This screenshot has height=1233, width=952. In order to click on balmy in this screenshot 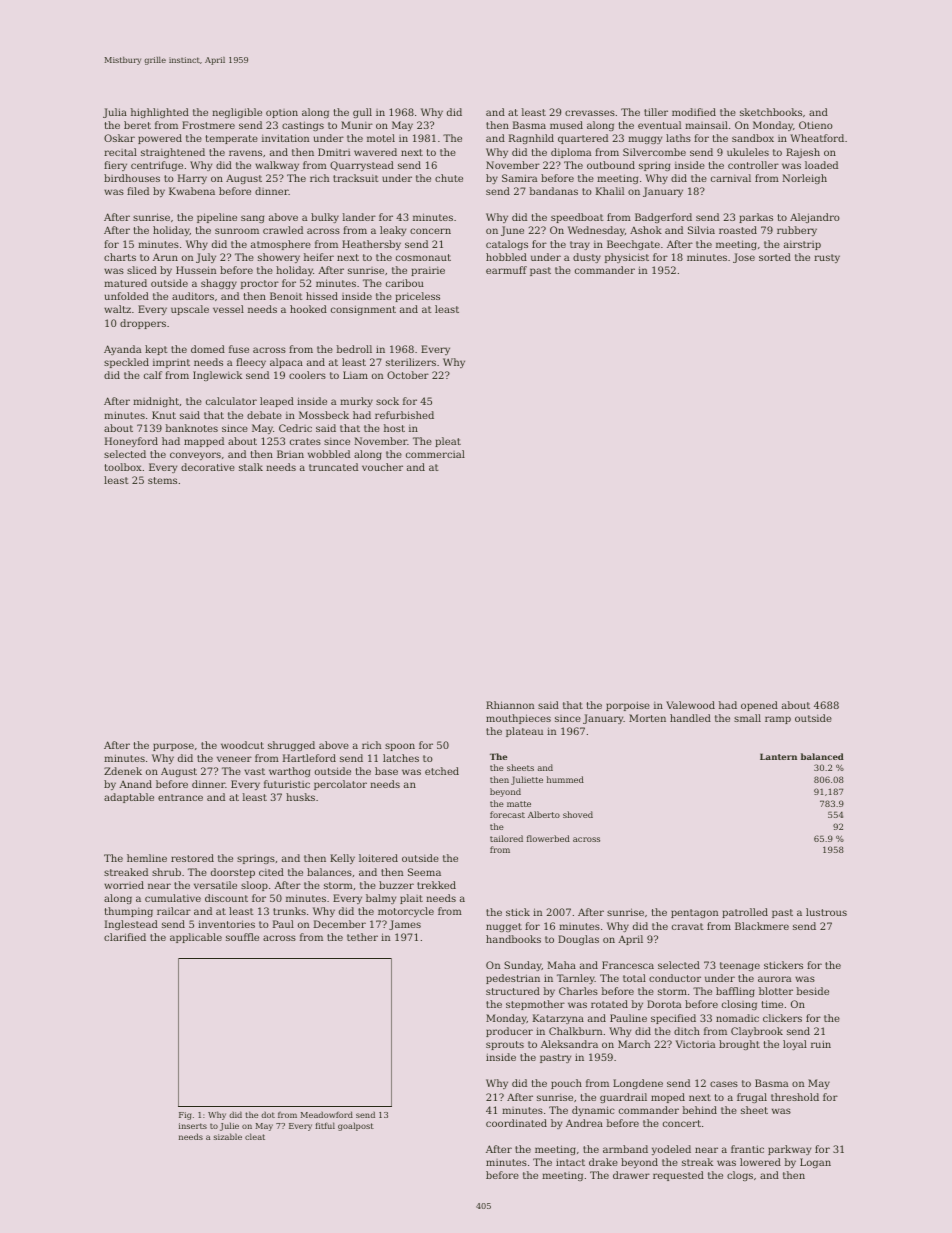, I will do `click(381, 899)`.
